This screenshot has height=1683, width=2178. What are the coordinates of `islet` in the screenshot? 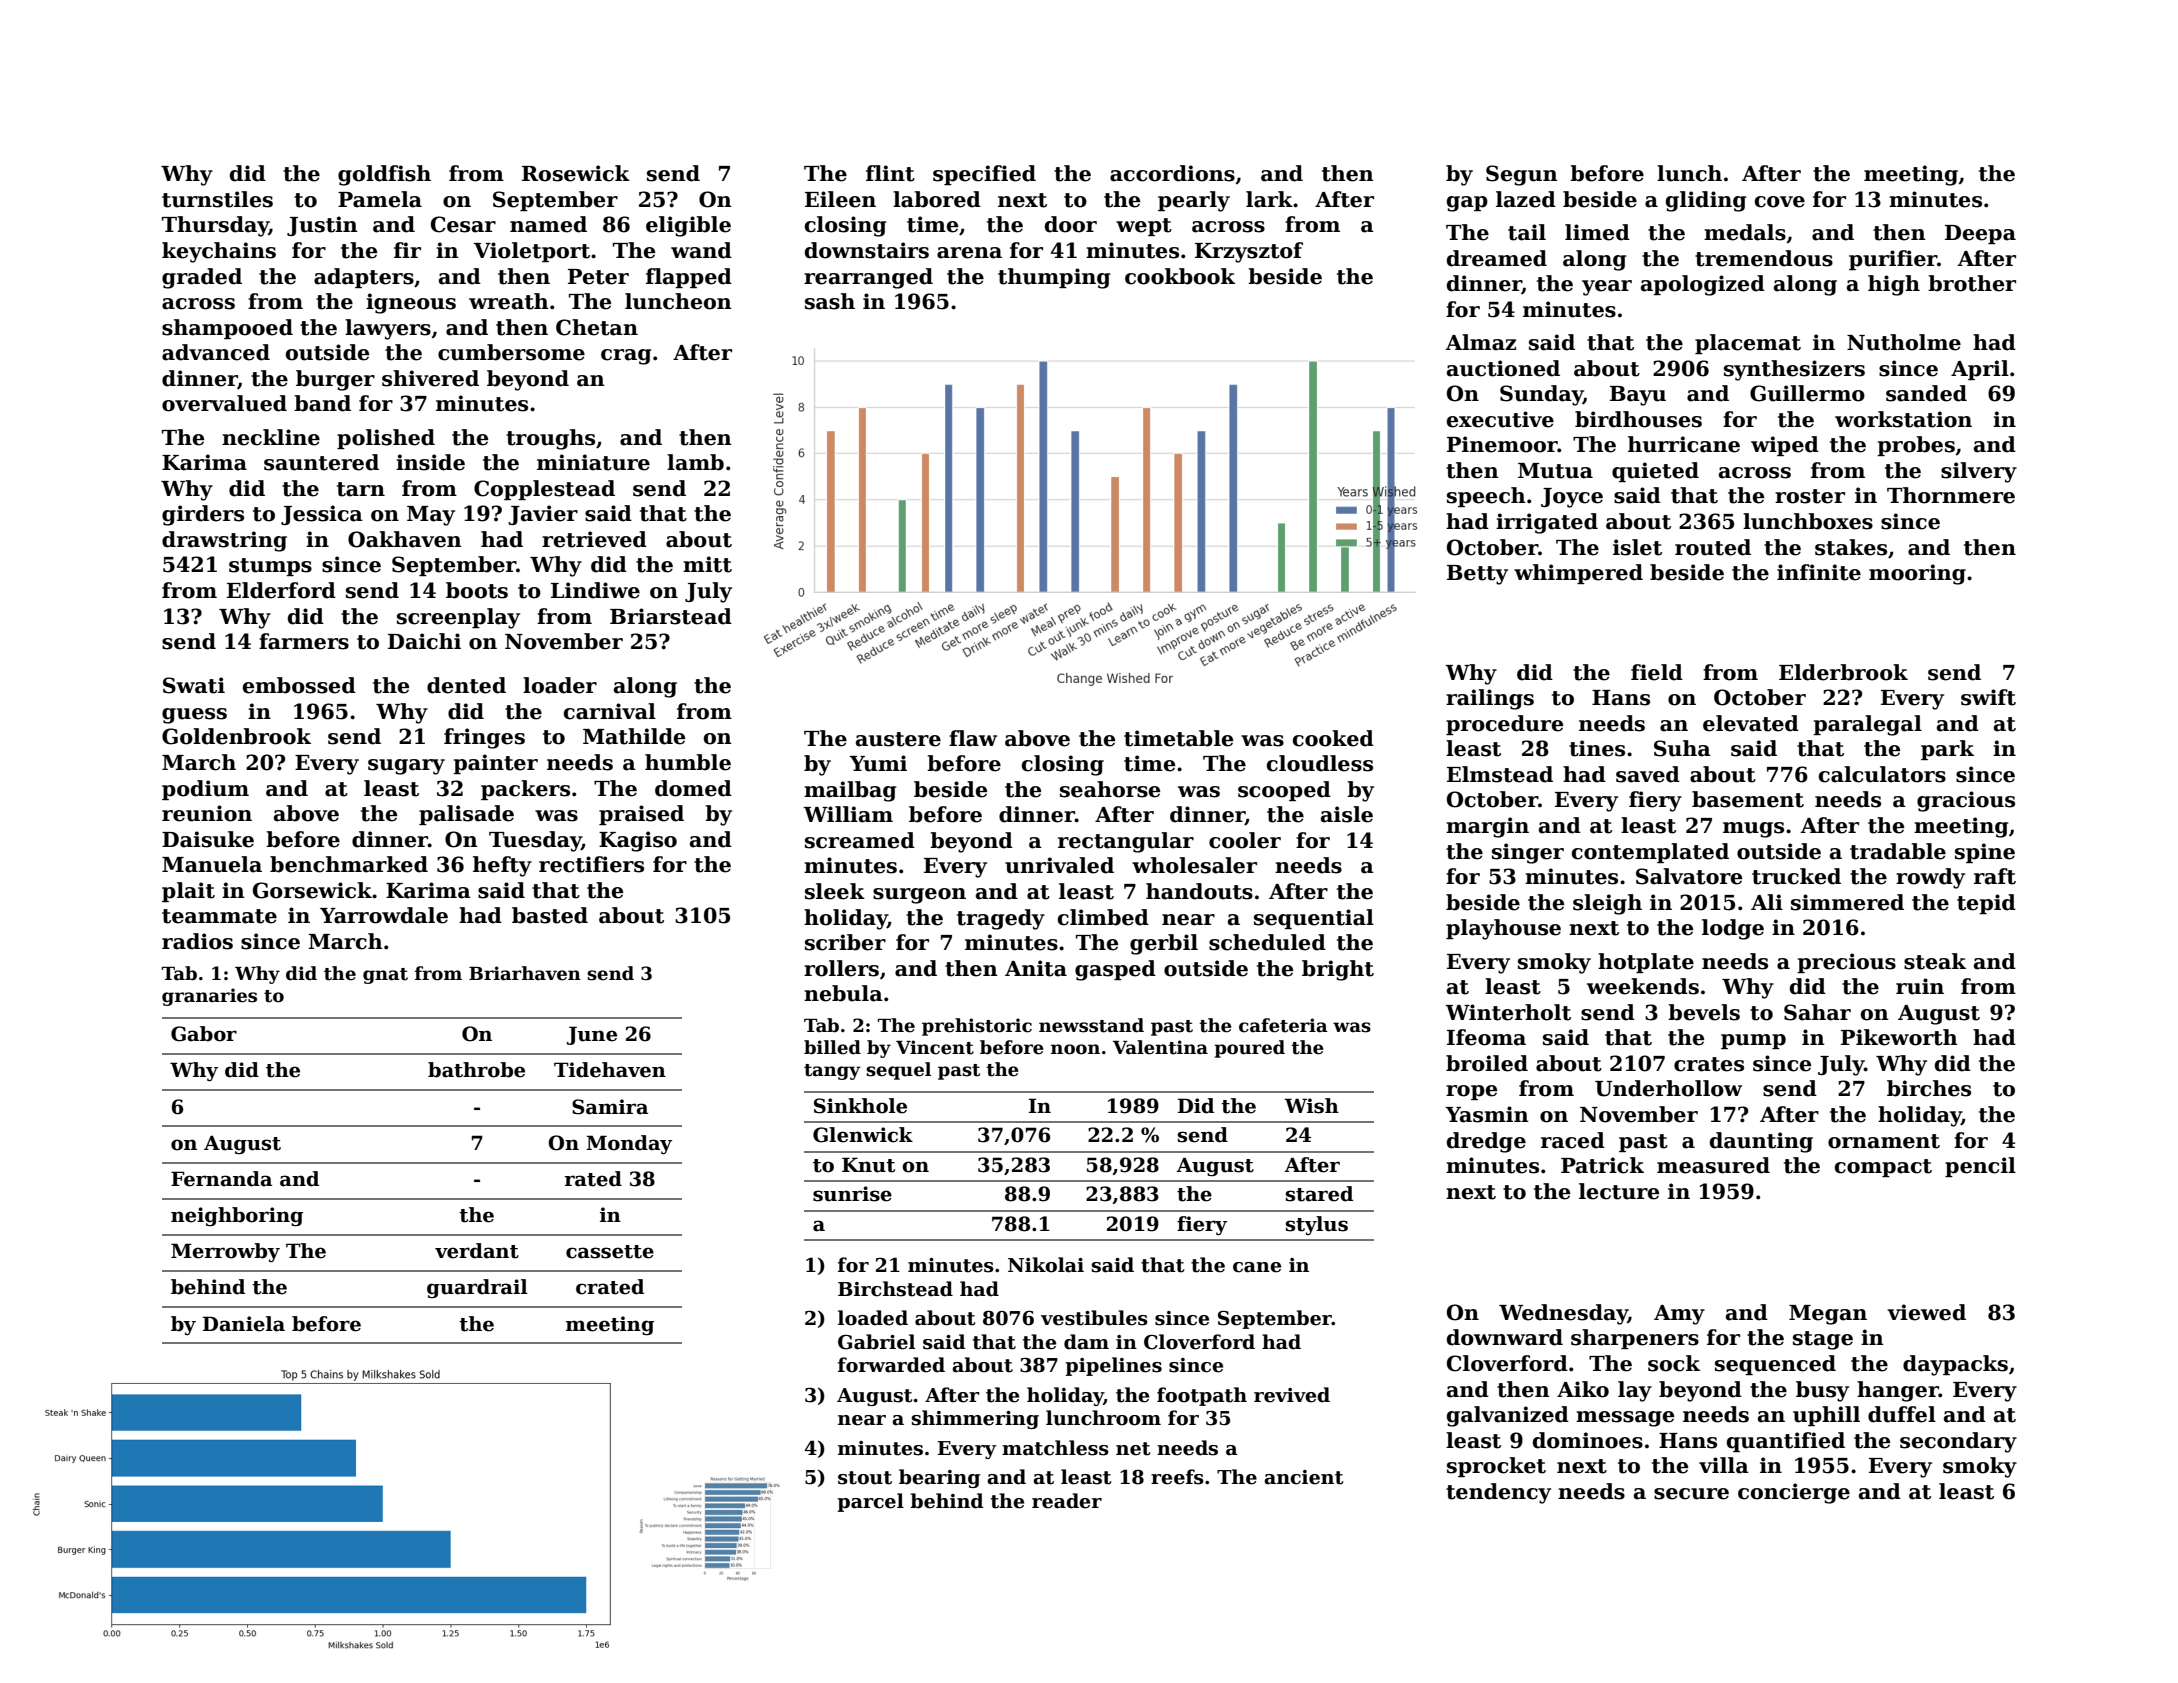 It's located at (1637, 547).
